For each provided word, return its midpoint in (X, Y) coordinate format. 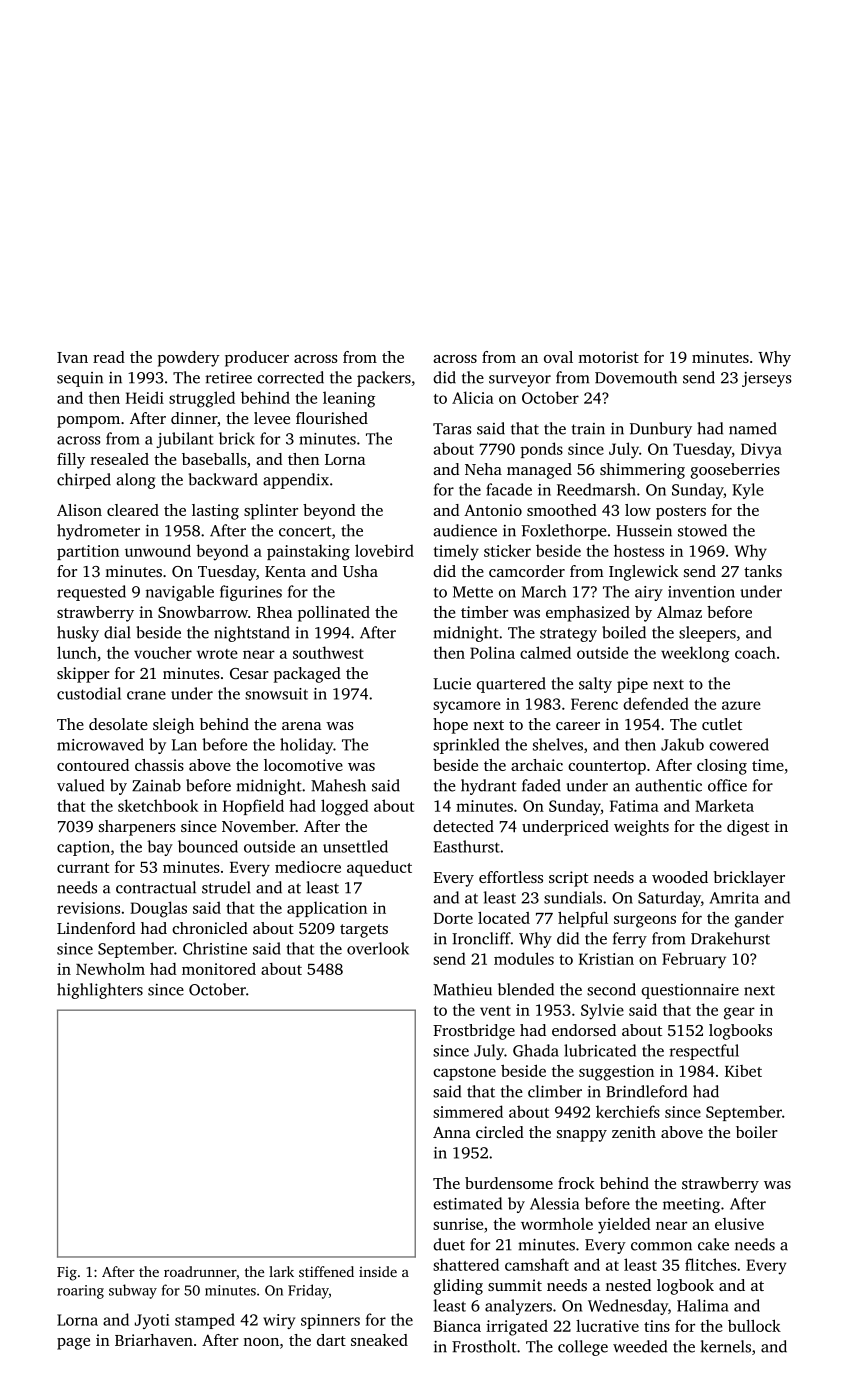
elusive (739, 1224)
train (588, 429)
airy (649, 593)
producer (257, 359)
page (73, 1344)
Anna (452, 1132)
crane (146, 695)
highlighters (100, 991)
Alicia (473, 397)
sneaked (379, 1340)
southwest (328, 652)
